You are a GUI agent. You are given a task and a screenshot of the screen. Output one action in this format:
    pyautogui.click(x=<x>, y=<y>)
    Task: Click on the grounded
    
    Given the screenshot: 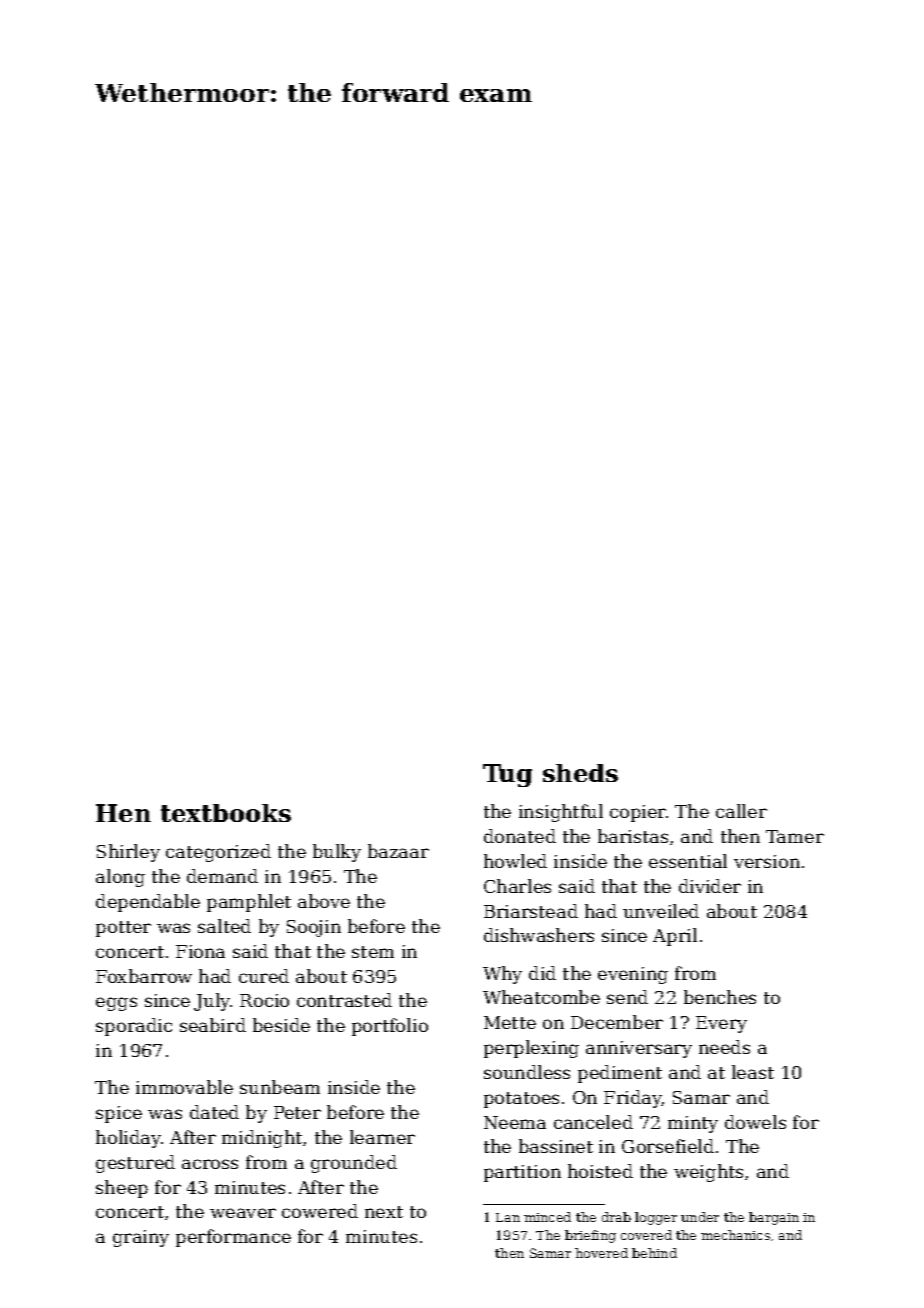 What is the action you would take?
    pyautogui.click(x=354, y=1164)
